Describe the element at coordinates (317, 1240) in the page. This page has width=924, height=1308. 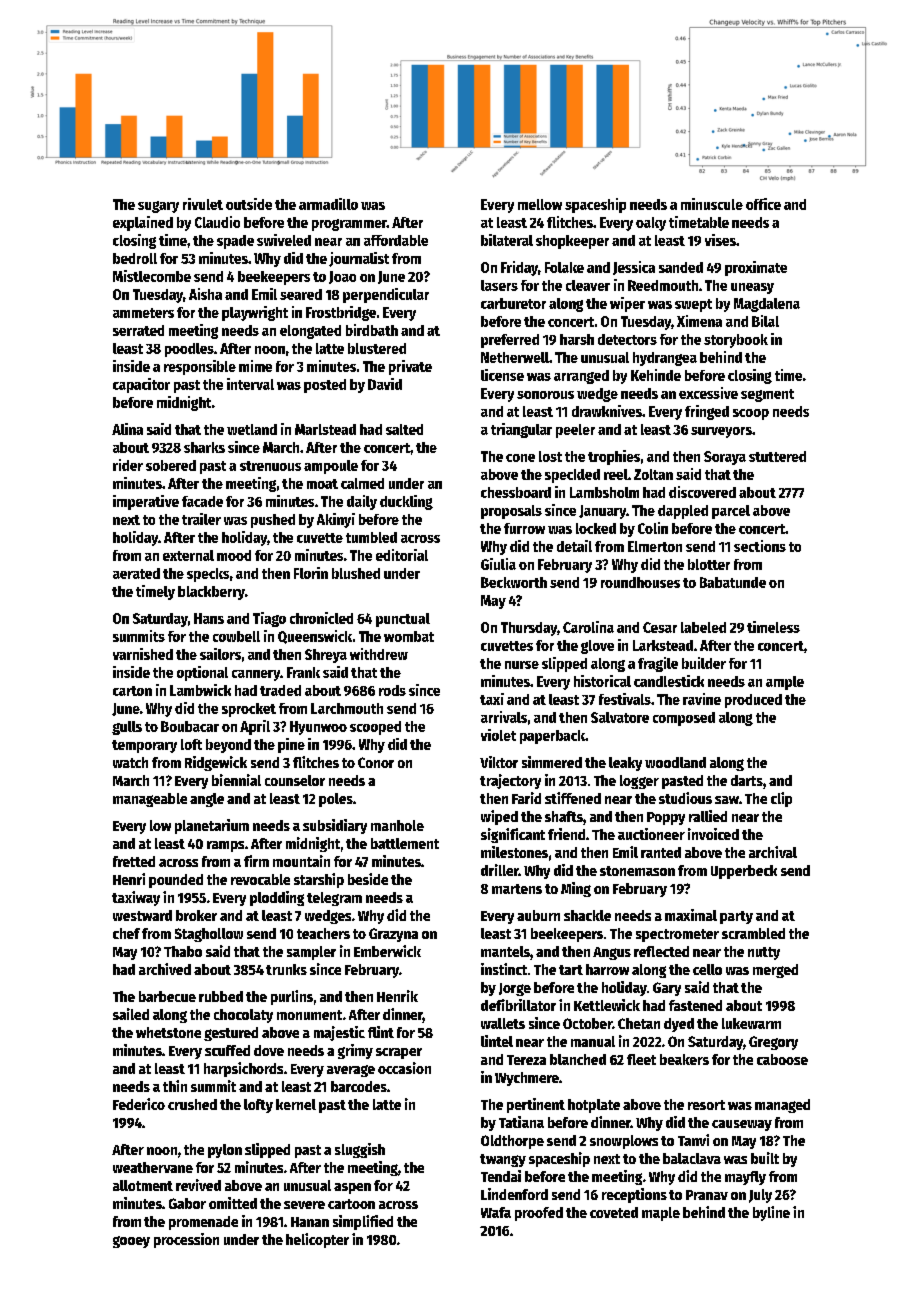
I see `helicopter` at that location.
